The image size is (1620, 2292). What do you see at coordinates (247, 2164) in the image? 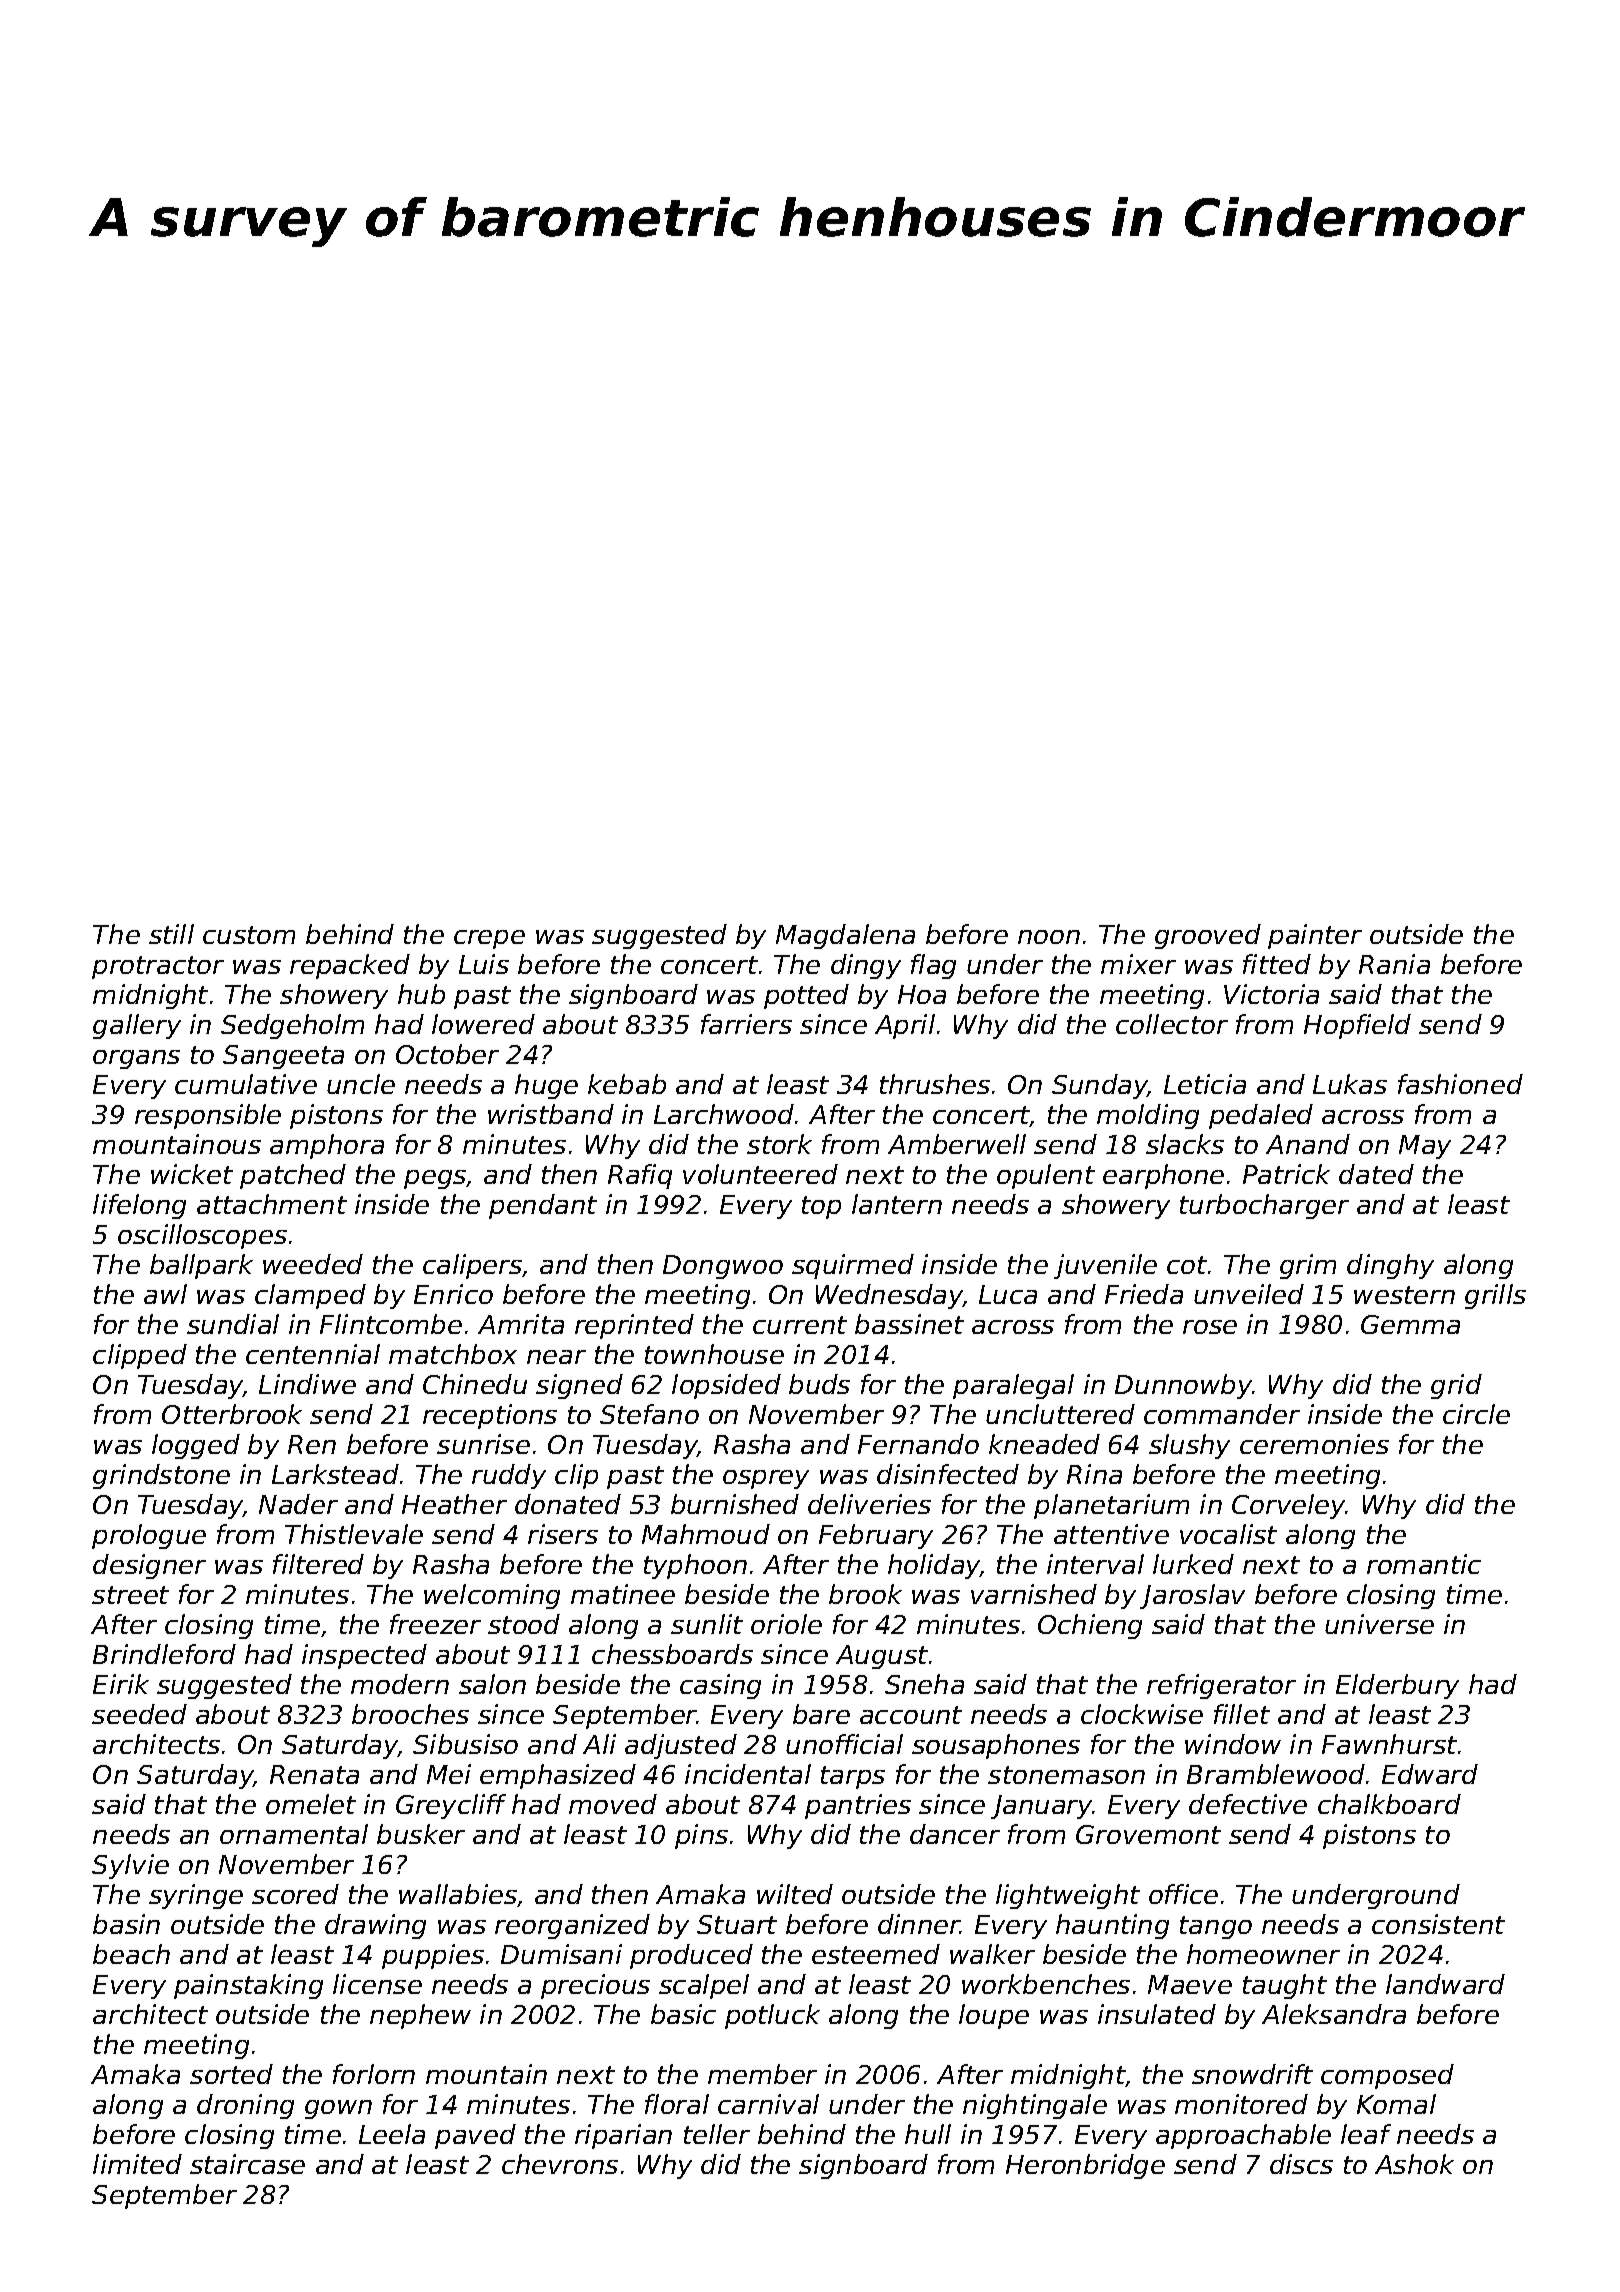
I see `staircase` at bounding box center [247, 2164].
